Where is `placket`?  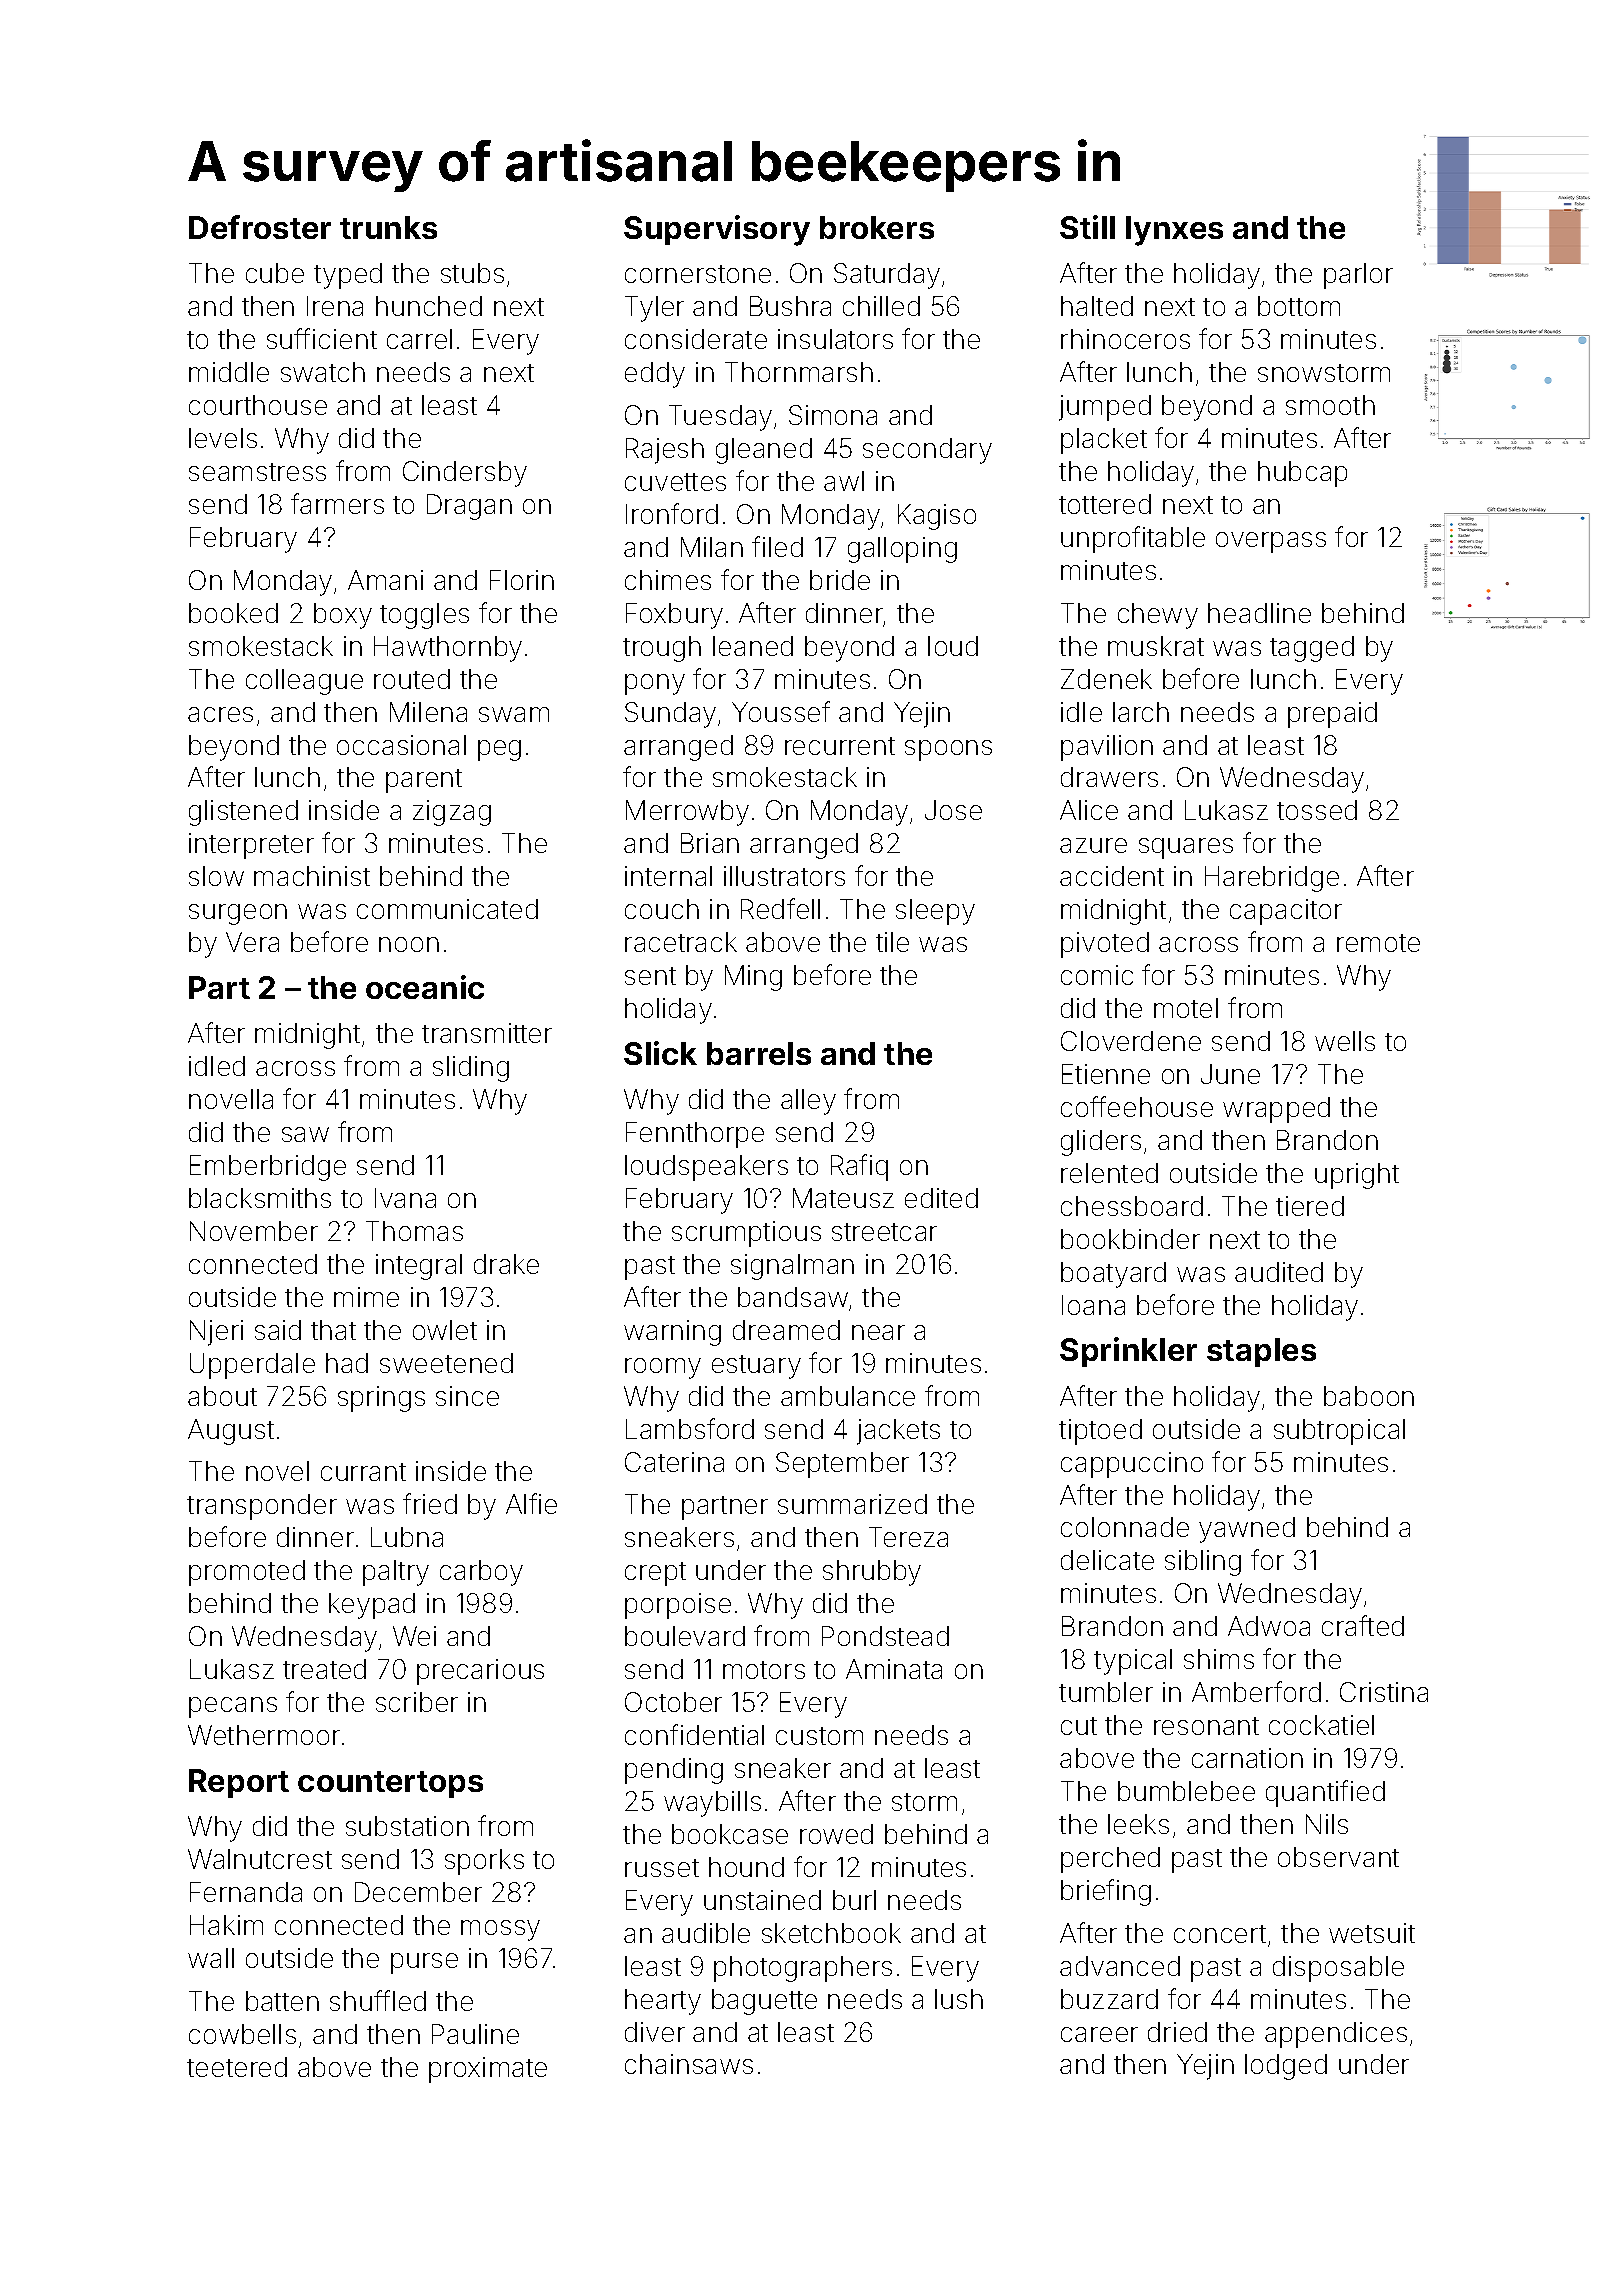
placket is located at coordinates (1104, 441).
